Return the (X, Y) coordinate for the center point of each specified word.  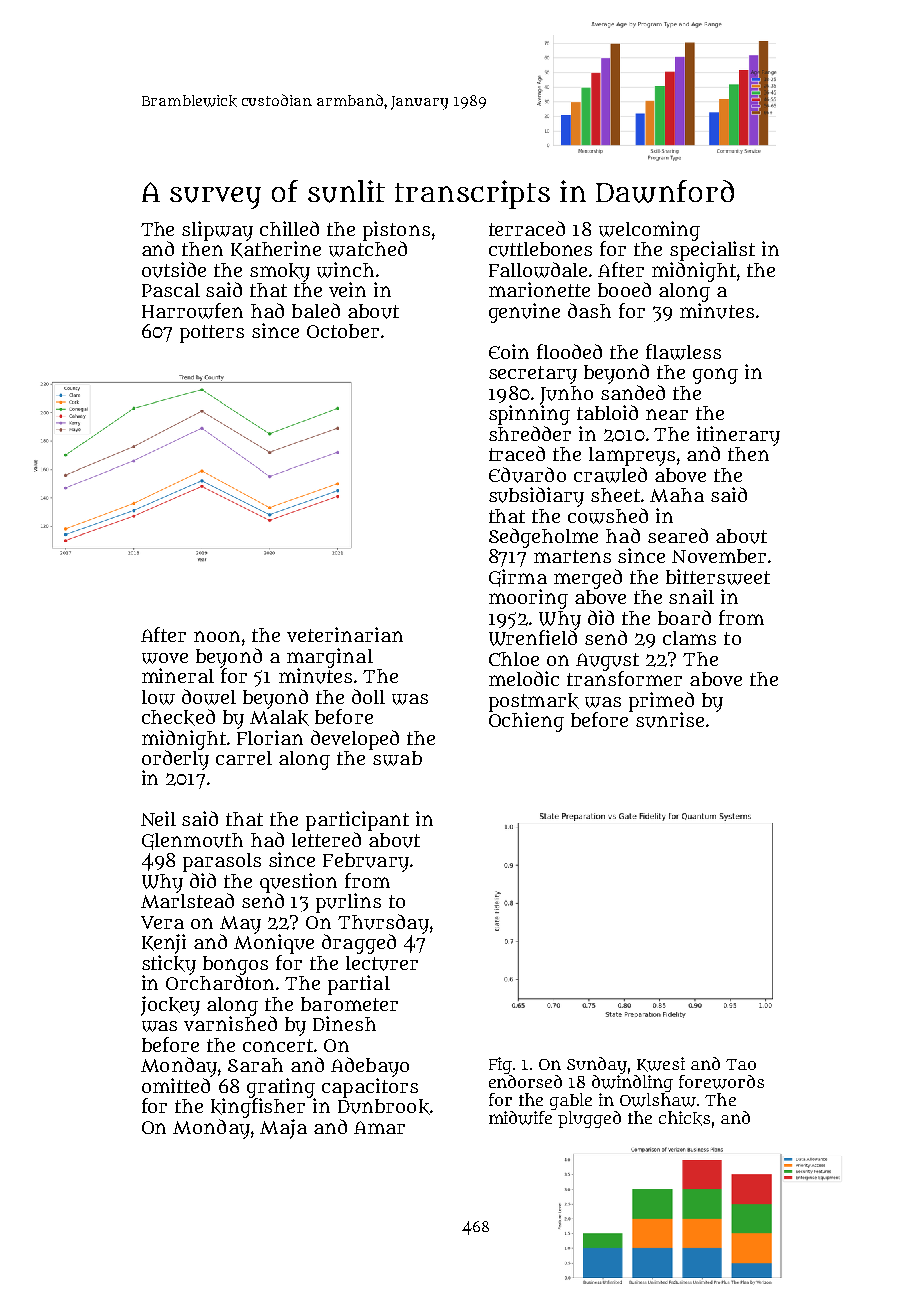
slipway (217, 231)
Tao (741, 1064)
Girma (518, 578)
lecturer (382, 963)
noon (217, 636)
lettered (326, 839)
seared (678, 535)
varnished (230, 1023)
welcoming (649, 231)
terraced (527, 228)
